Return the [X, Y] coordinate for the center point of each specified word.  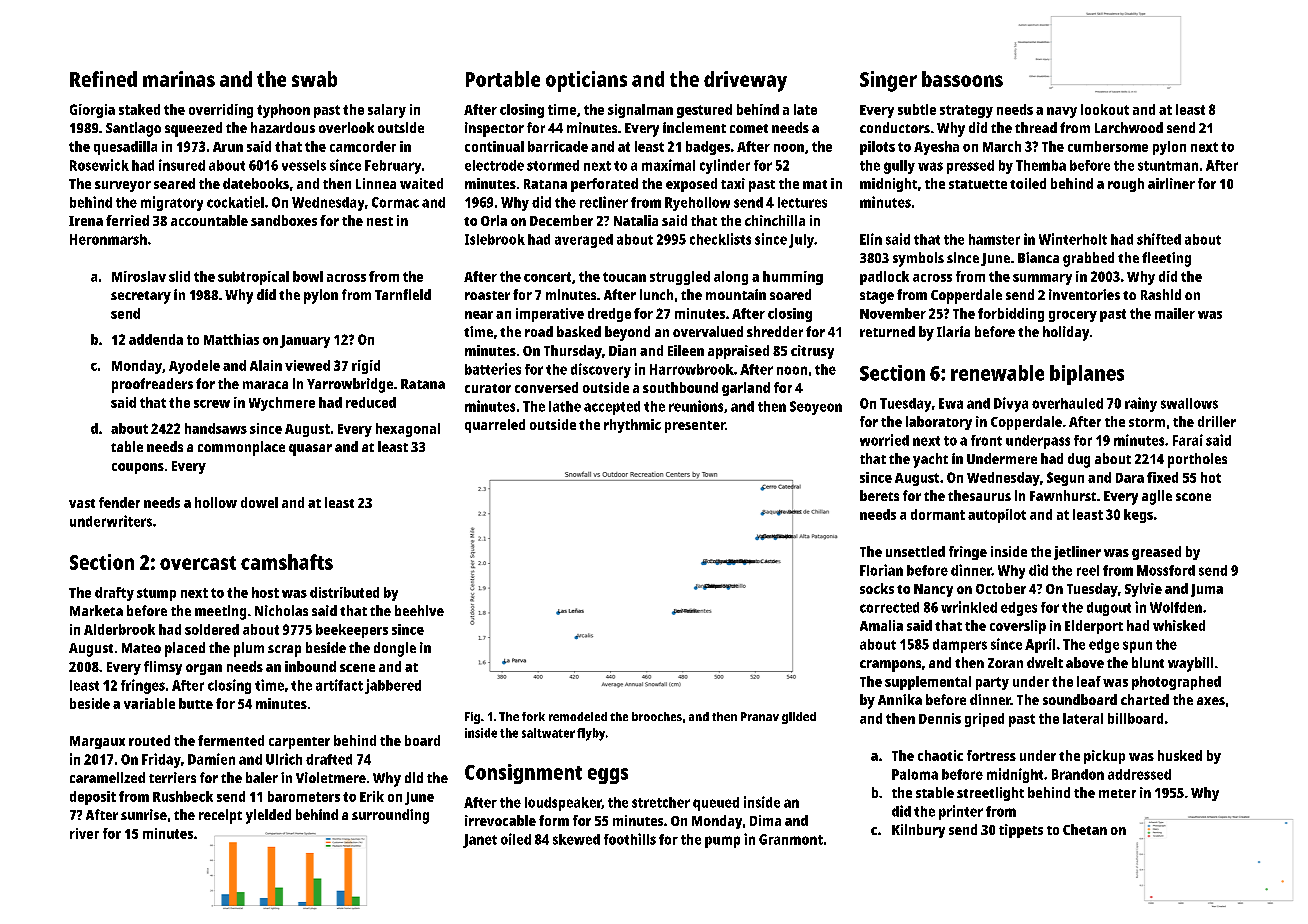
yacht [930, 460]
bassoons [962, 79]
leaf [1089, 681]
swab [314, 79]
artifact [339, 685]
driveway [745, 81]
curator [488, 388]
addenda [156, 339]
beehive [419, 610]
